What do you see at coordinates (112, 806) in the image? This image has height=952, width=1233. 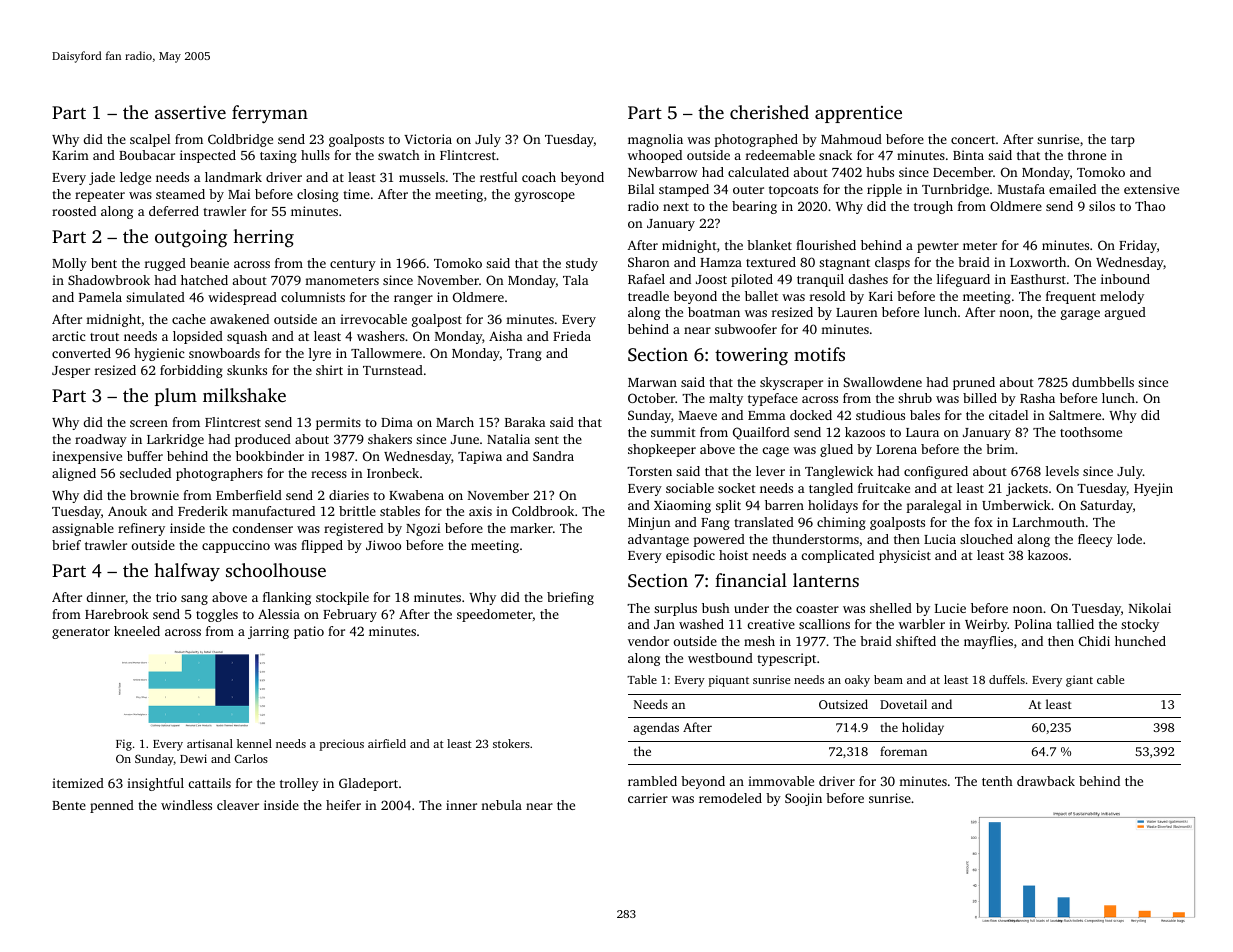 I see `penned` at bounding box center [112, 806].
